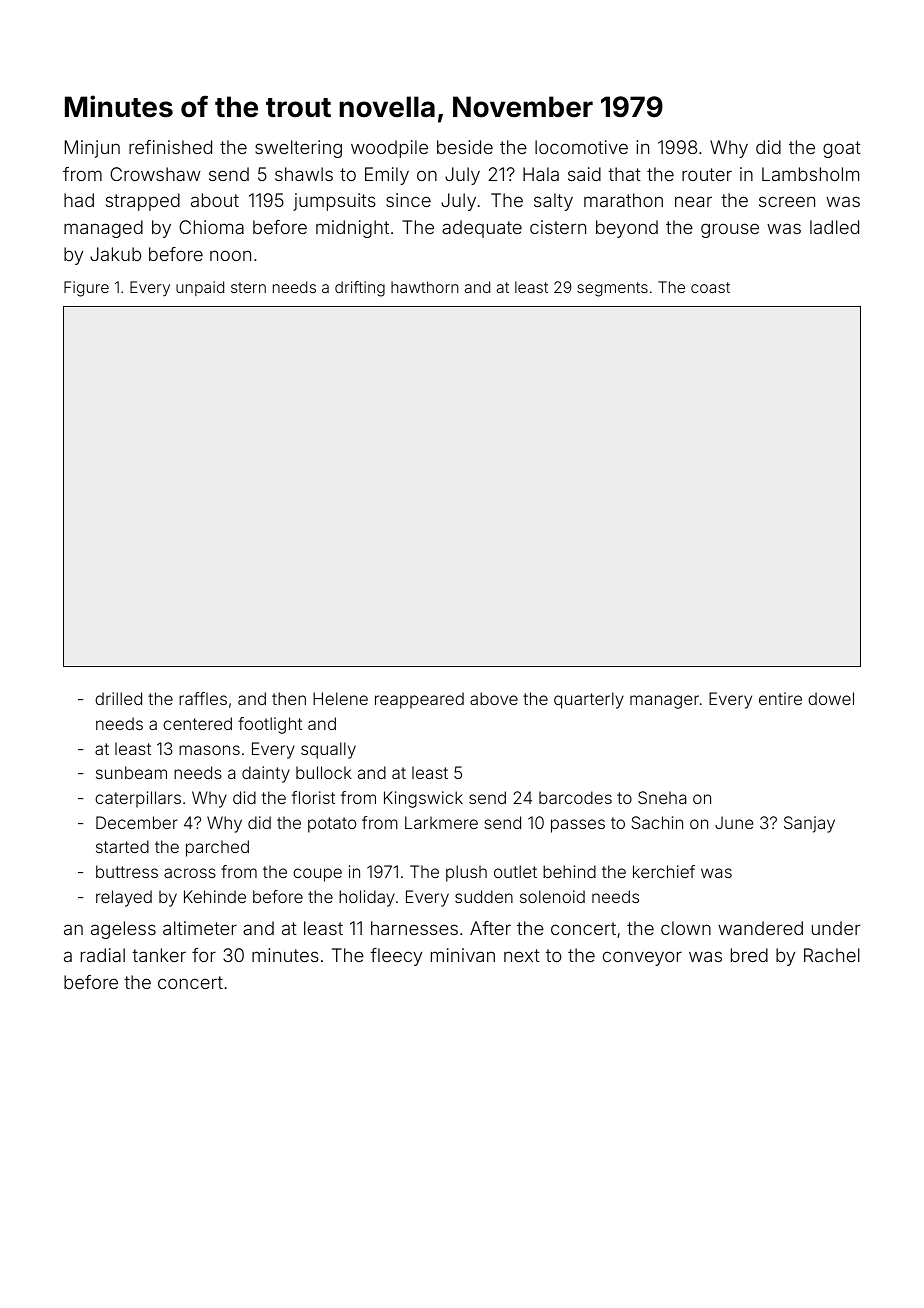  What do you see at coordinates (360, 289) in the screenshot?
I see `drifting` at bounding box center [360, 289].
